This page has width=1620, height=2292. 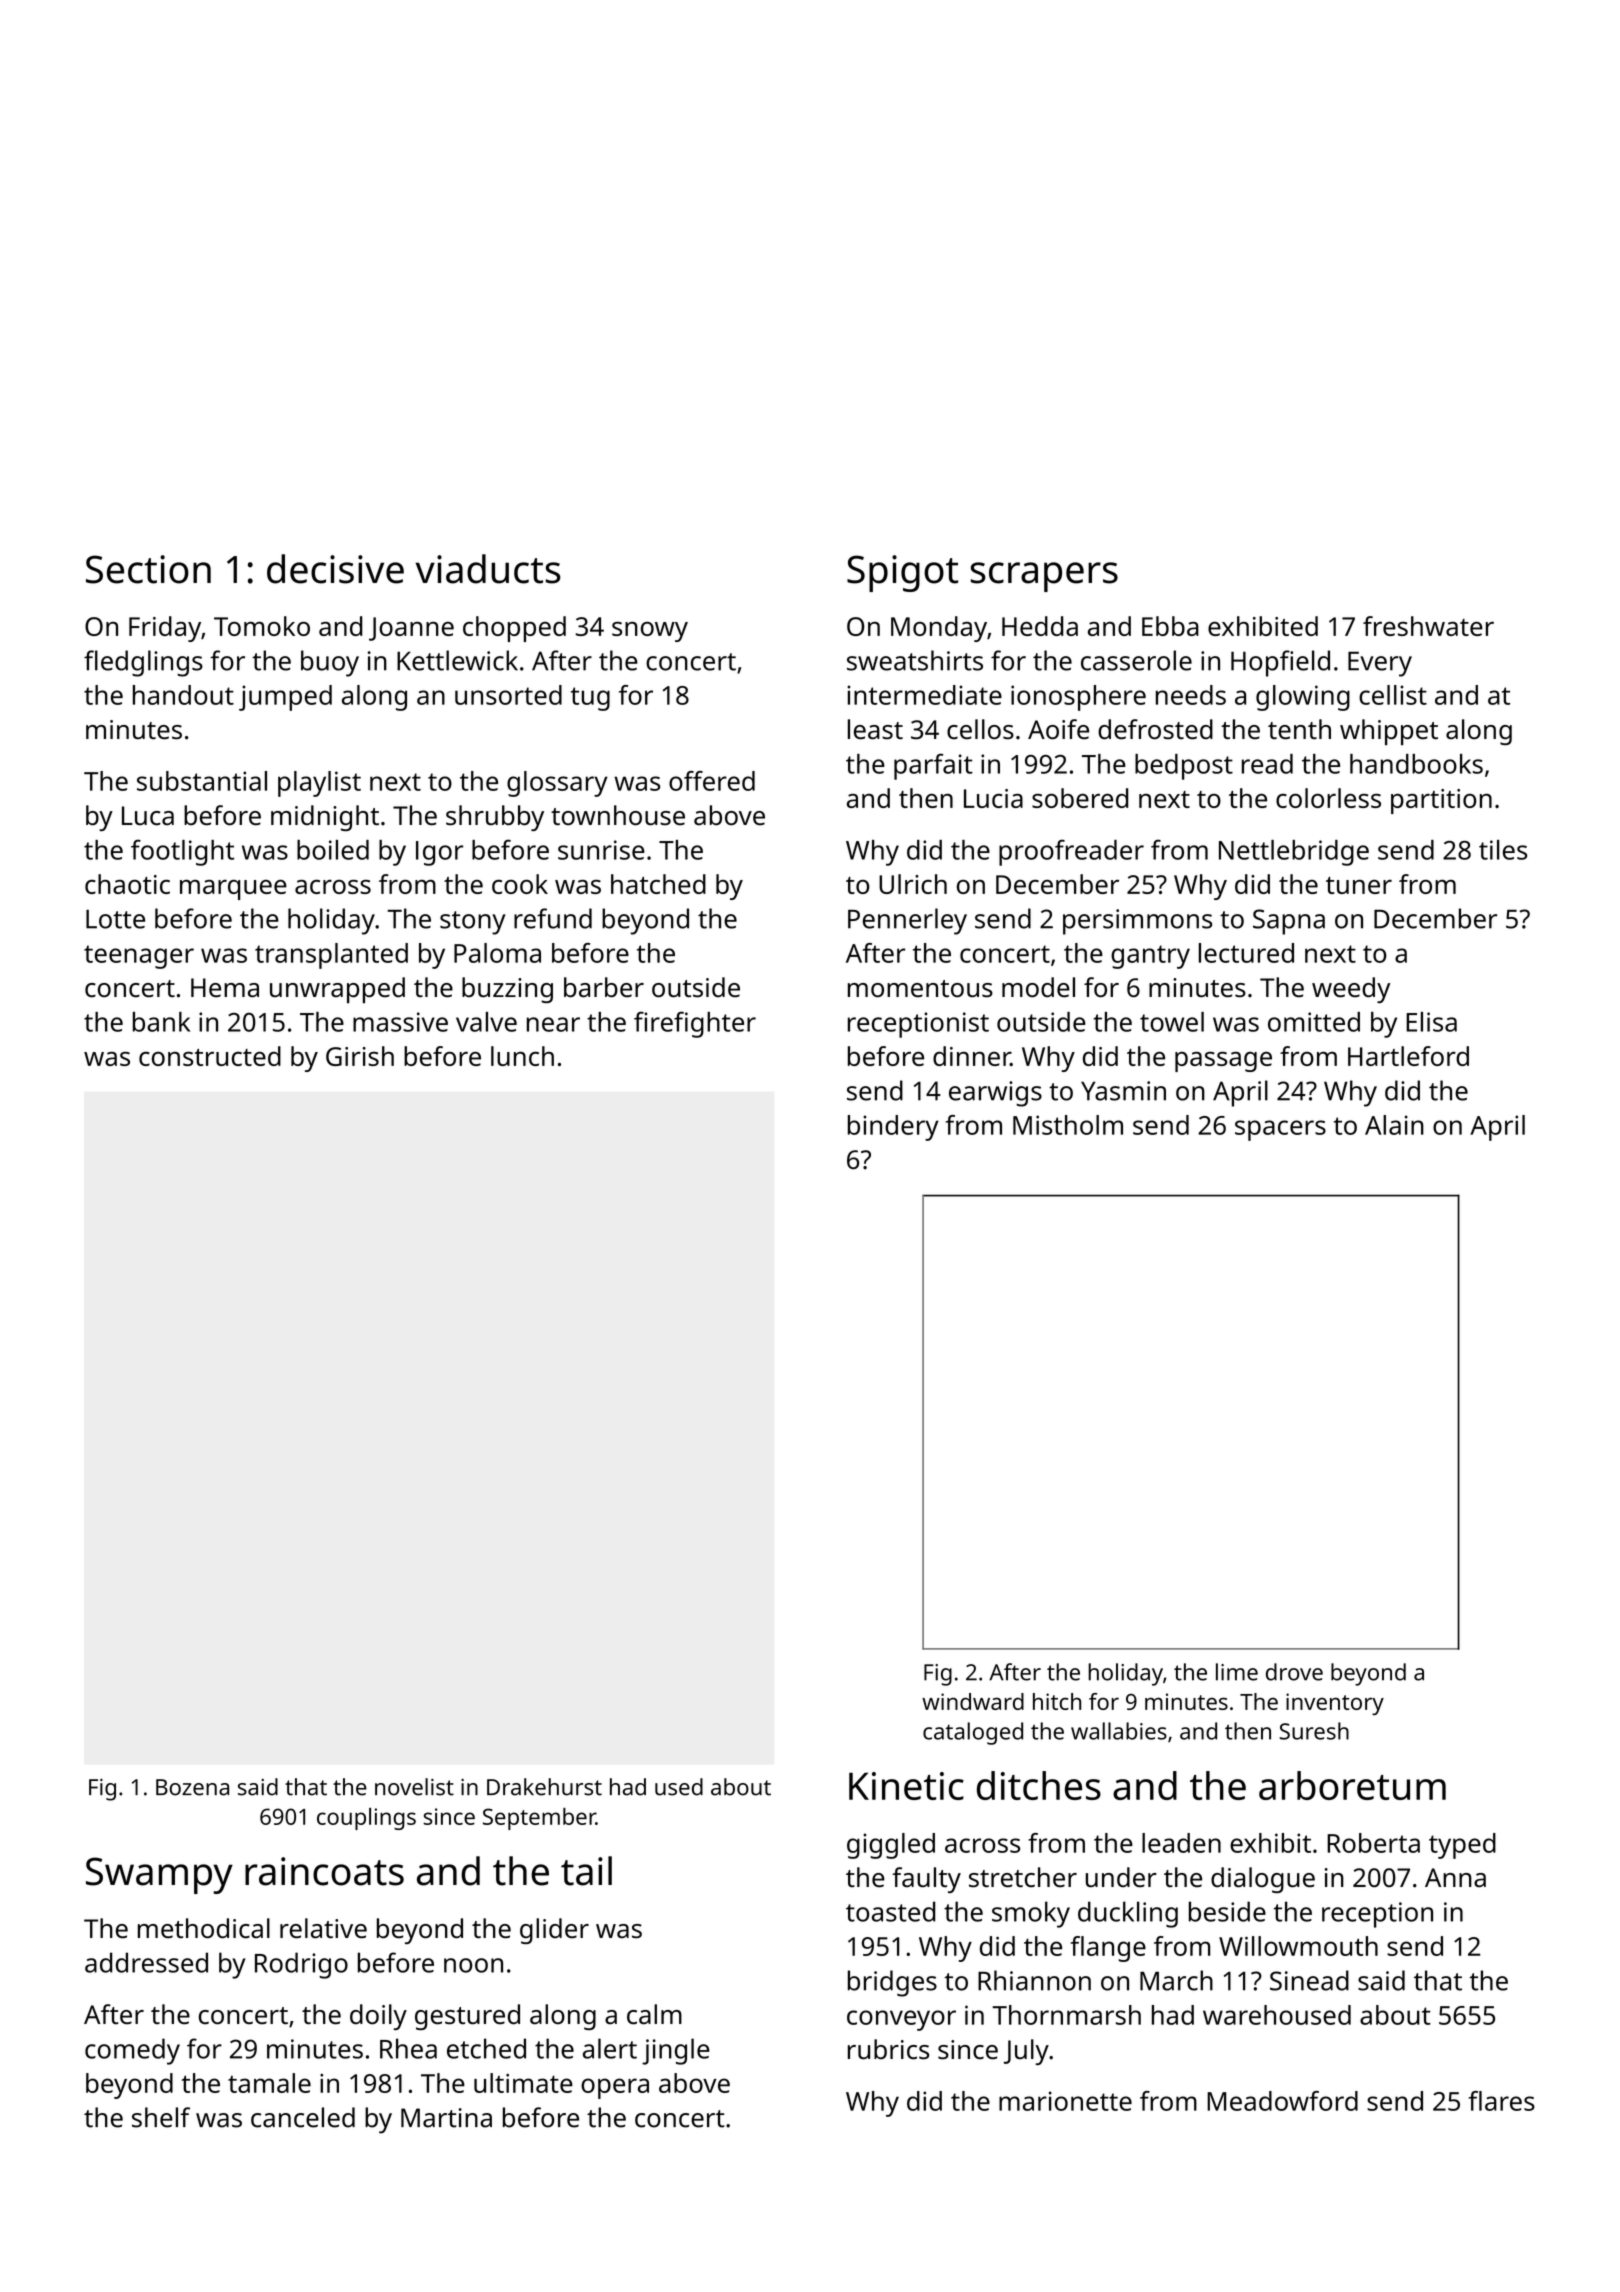 I want to click on cellist, so click(x=1393, y=695).
